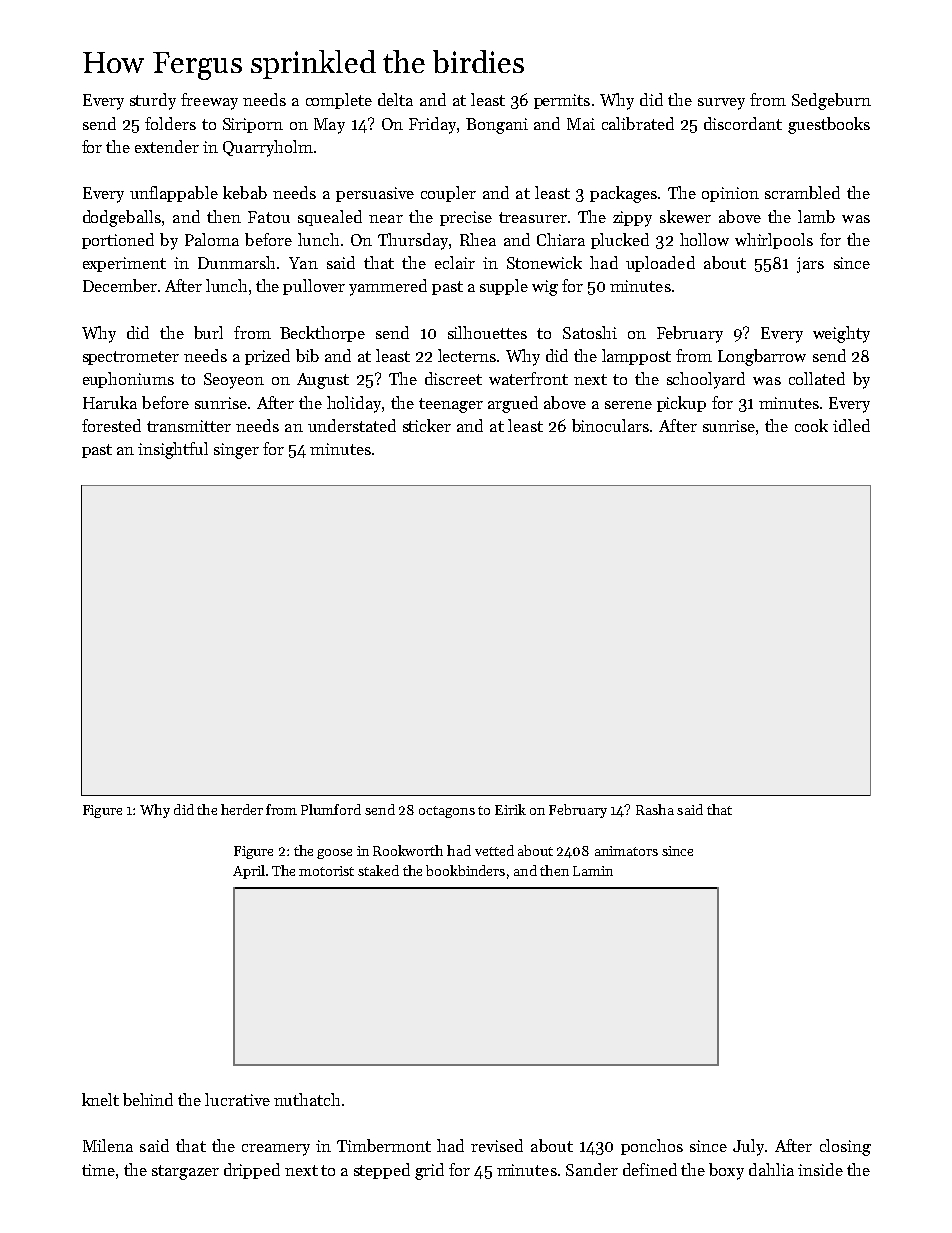 The height and width of the screenshot is (1233, 952). Describe the element at coordinates (173, 450) in the screenshot. I see `insightful` at that location.
